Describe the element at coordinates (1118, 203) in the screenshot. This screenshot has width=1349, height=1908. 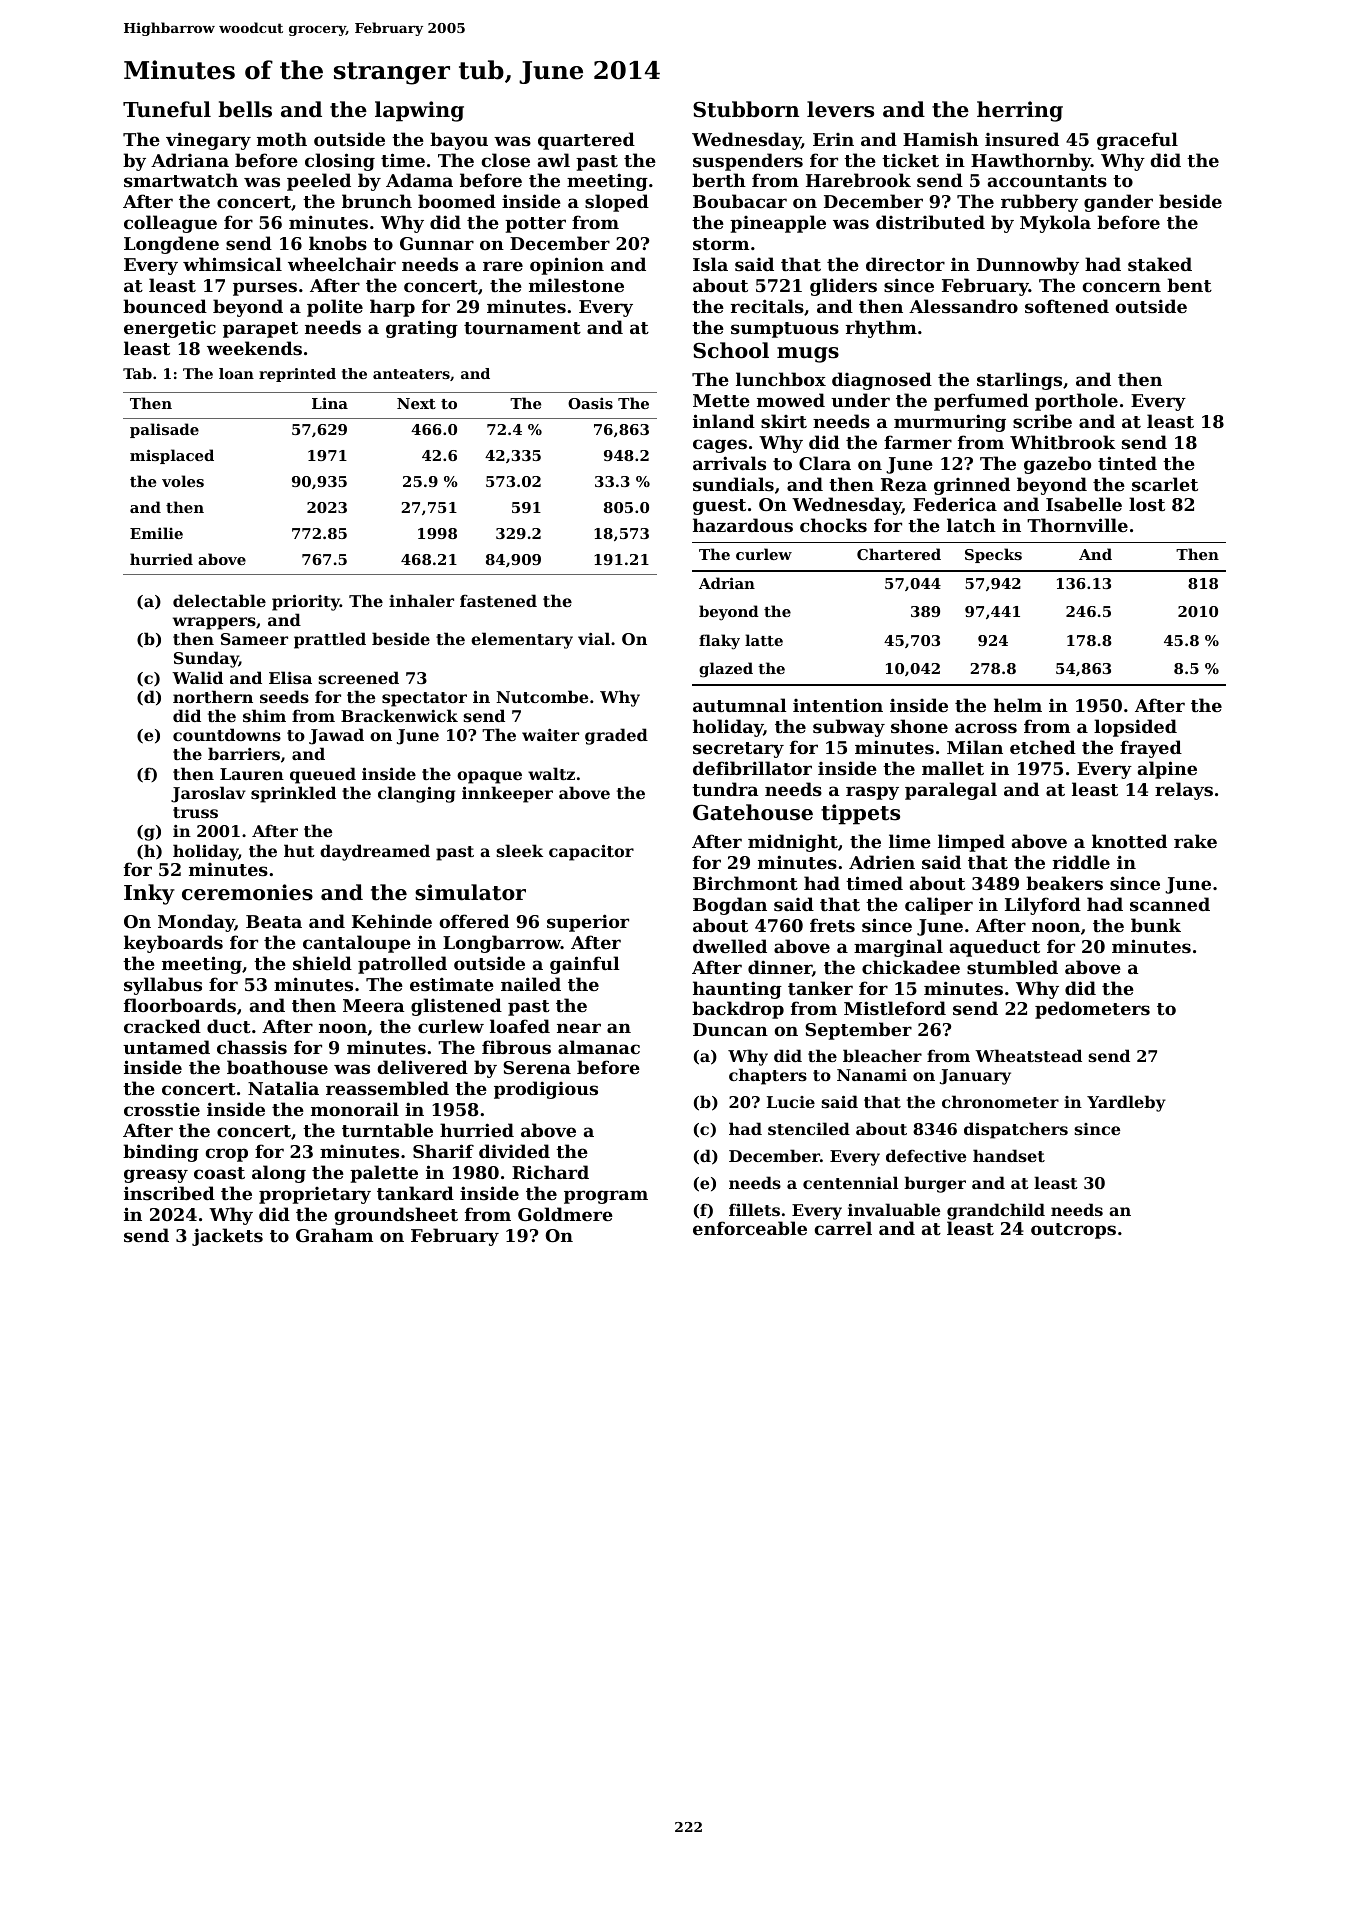
I see `gander` at that location.
